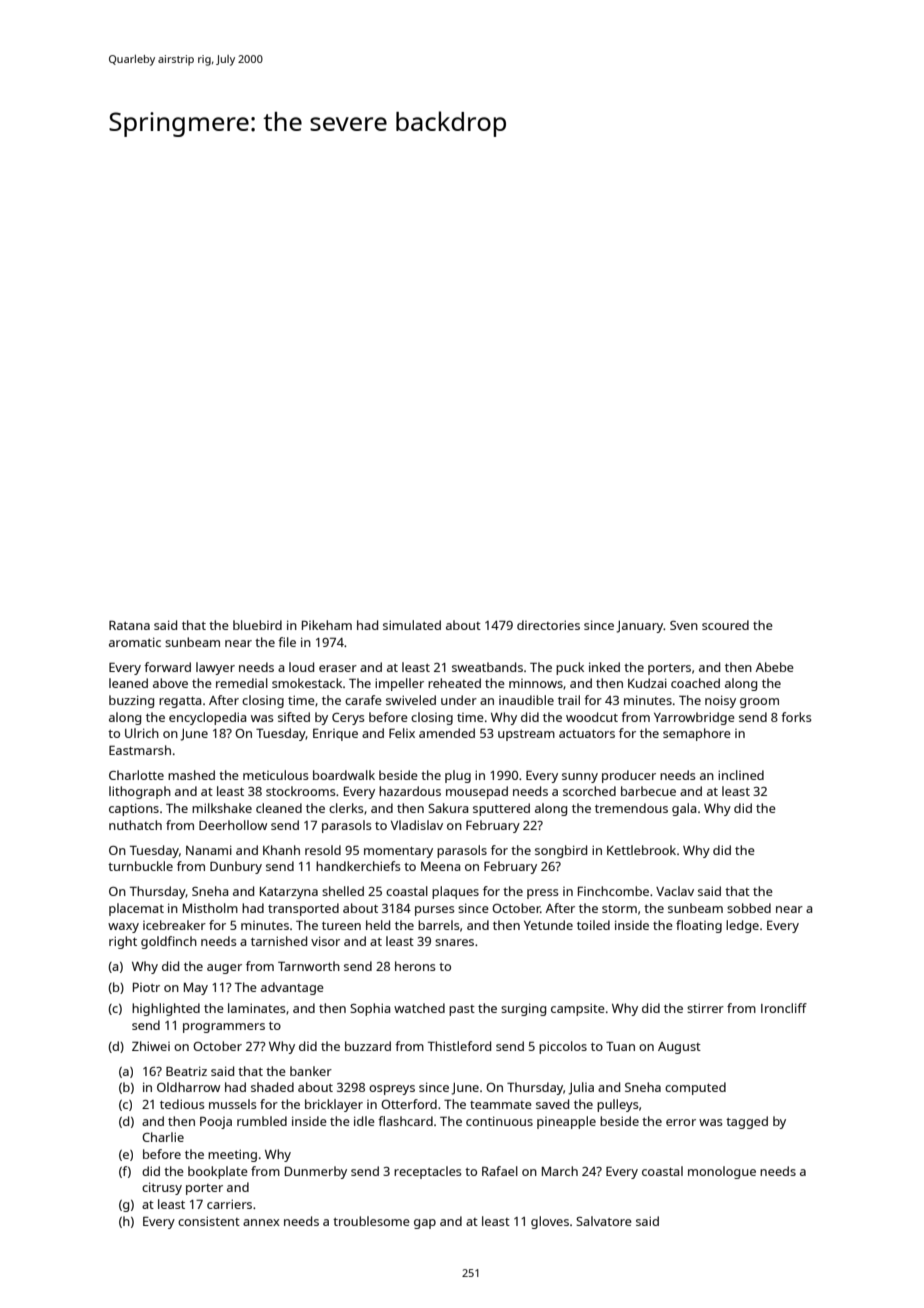 Image resolution: width=924 pixels, height=1308 pixels. Describe the element at coordinates (697, 734) in the screenshot. I see `semaphore` at that location.
